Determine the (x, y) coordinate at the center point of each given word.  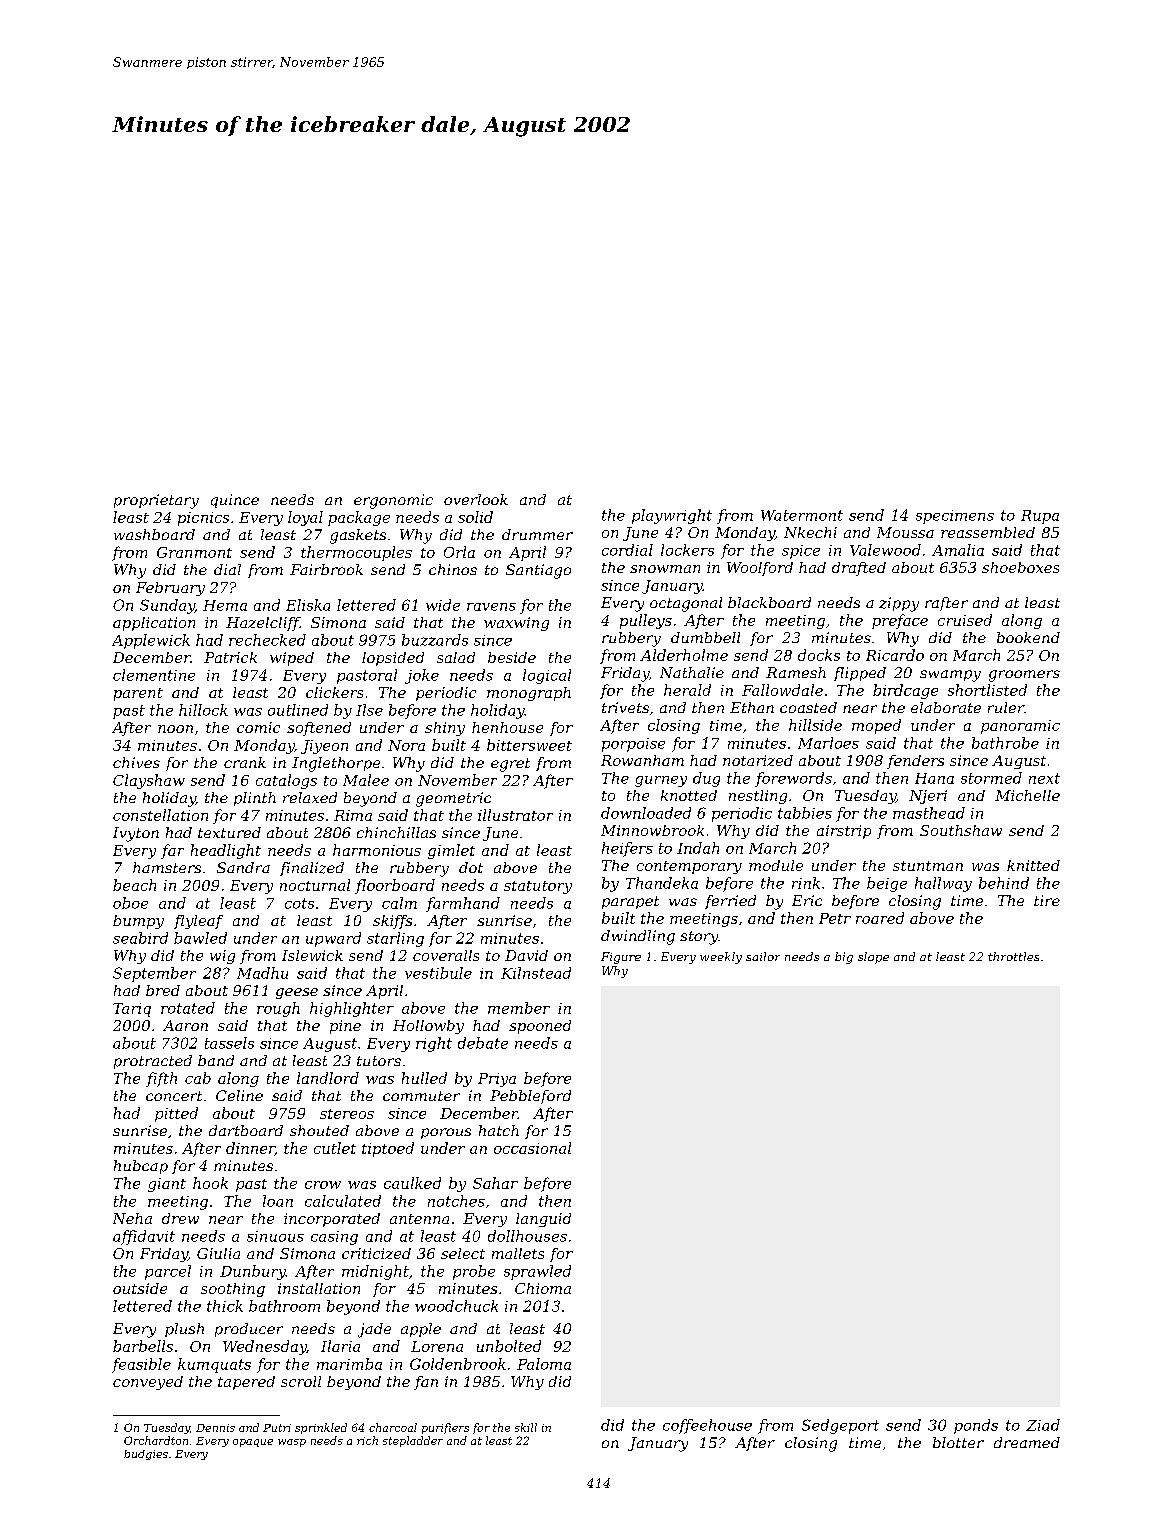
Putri (277, 1428)
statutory (538, 887)
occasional (532, 1148)
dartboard (246, 1130)
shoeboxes (1020, 567)
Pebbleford (530, 1097)
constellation (160, 815)
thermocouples (356, 553)
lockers (687, 550)
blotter (958, 1442)
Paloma (544, 1364)
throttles (1013, 956)
